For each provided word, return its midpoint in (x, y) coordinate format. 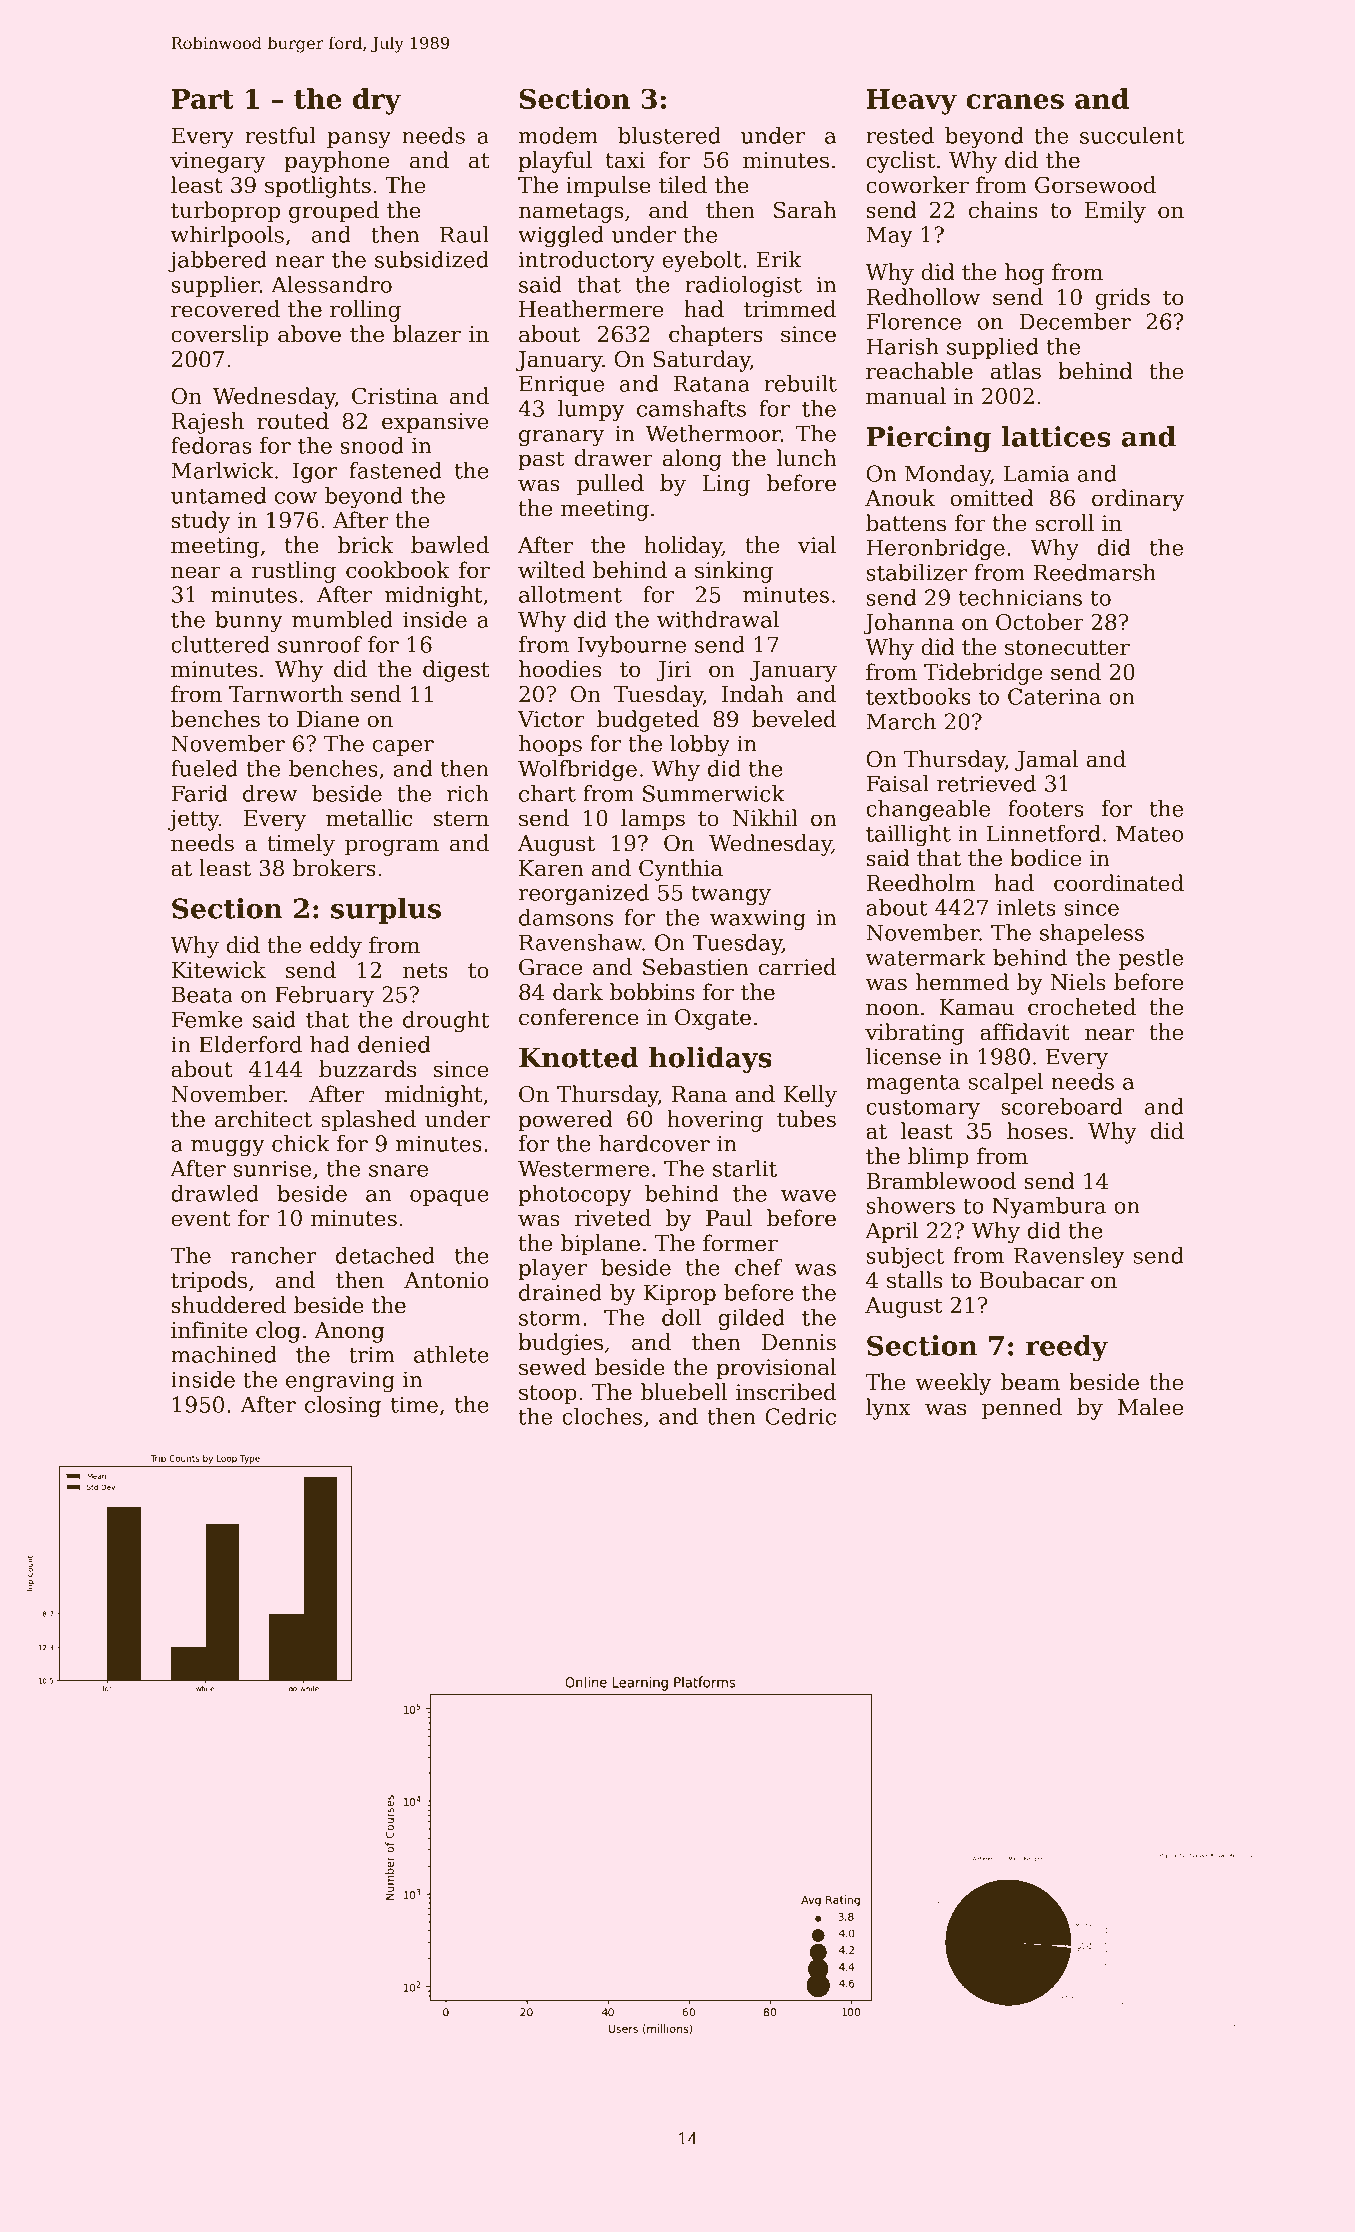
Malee (1150, 1407)
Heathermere (591, 309)
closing (343, 1406)
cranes (1015, 101)
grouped (334, 212)
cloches (602, 1416)
